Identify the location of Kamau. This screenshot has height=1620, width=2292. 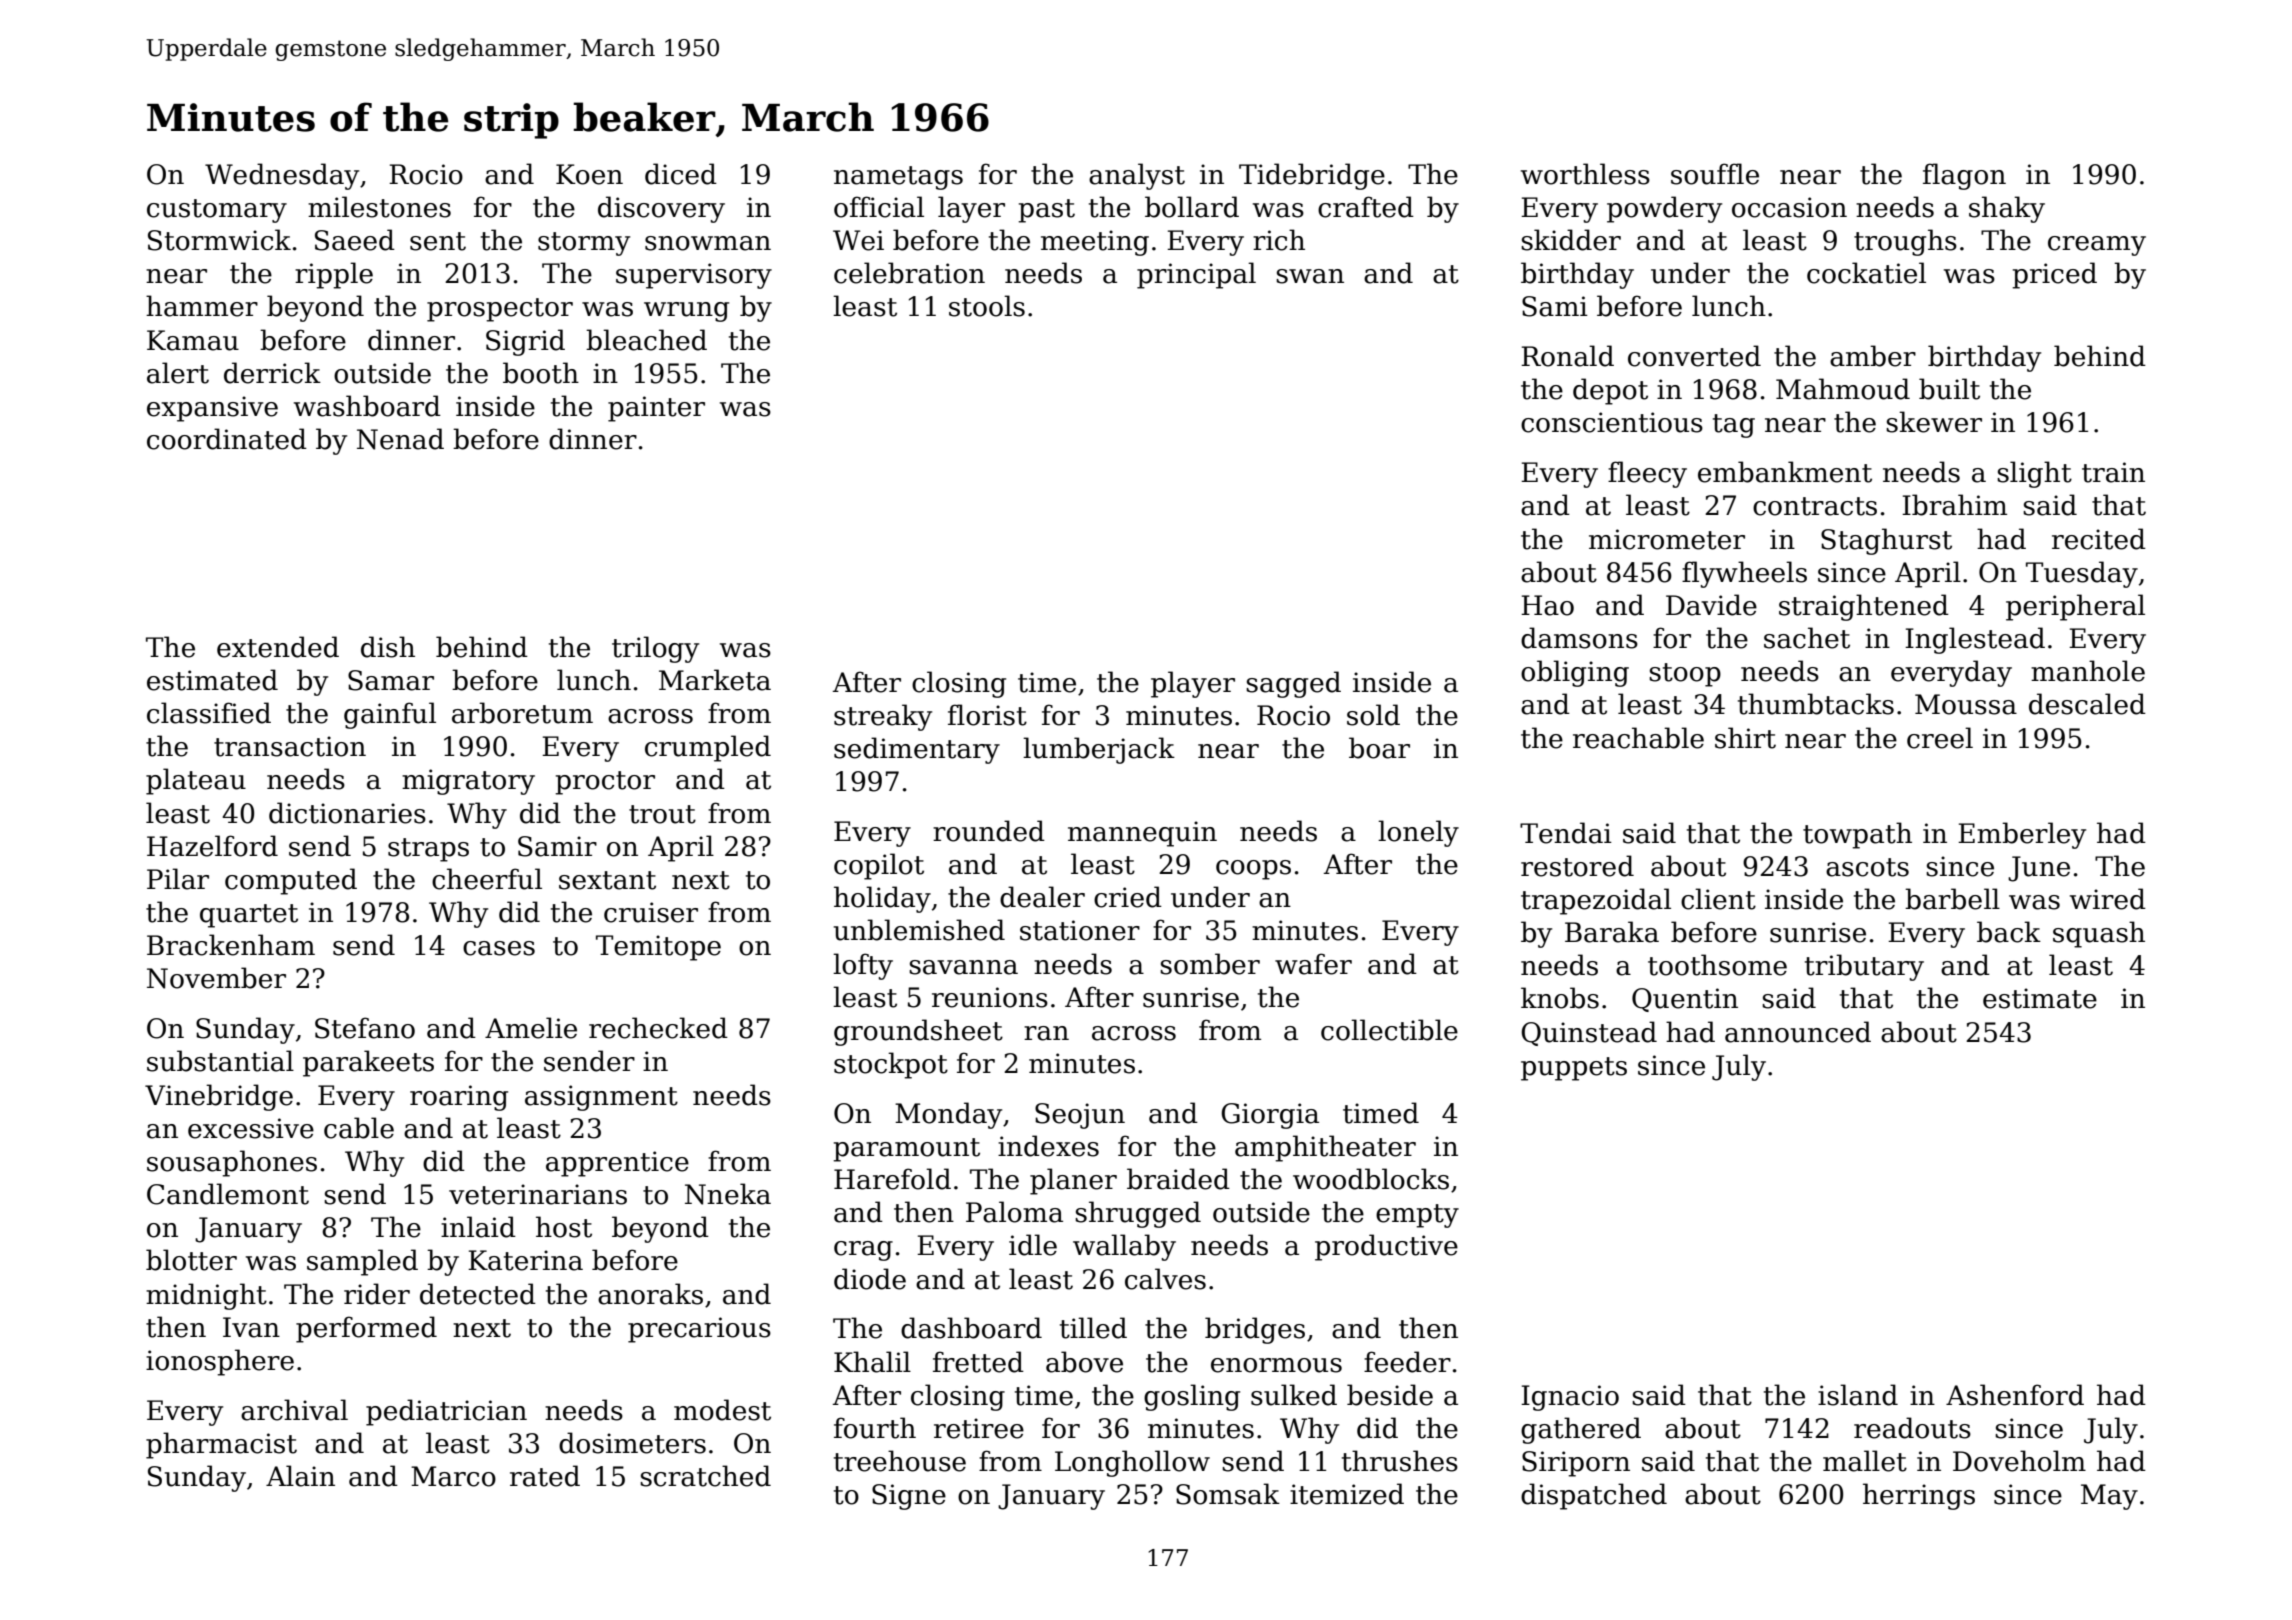
(193, 340).
